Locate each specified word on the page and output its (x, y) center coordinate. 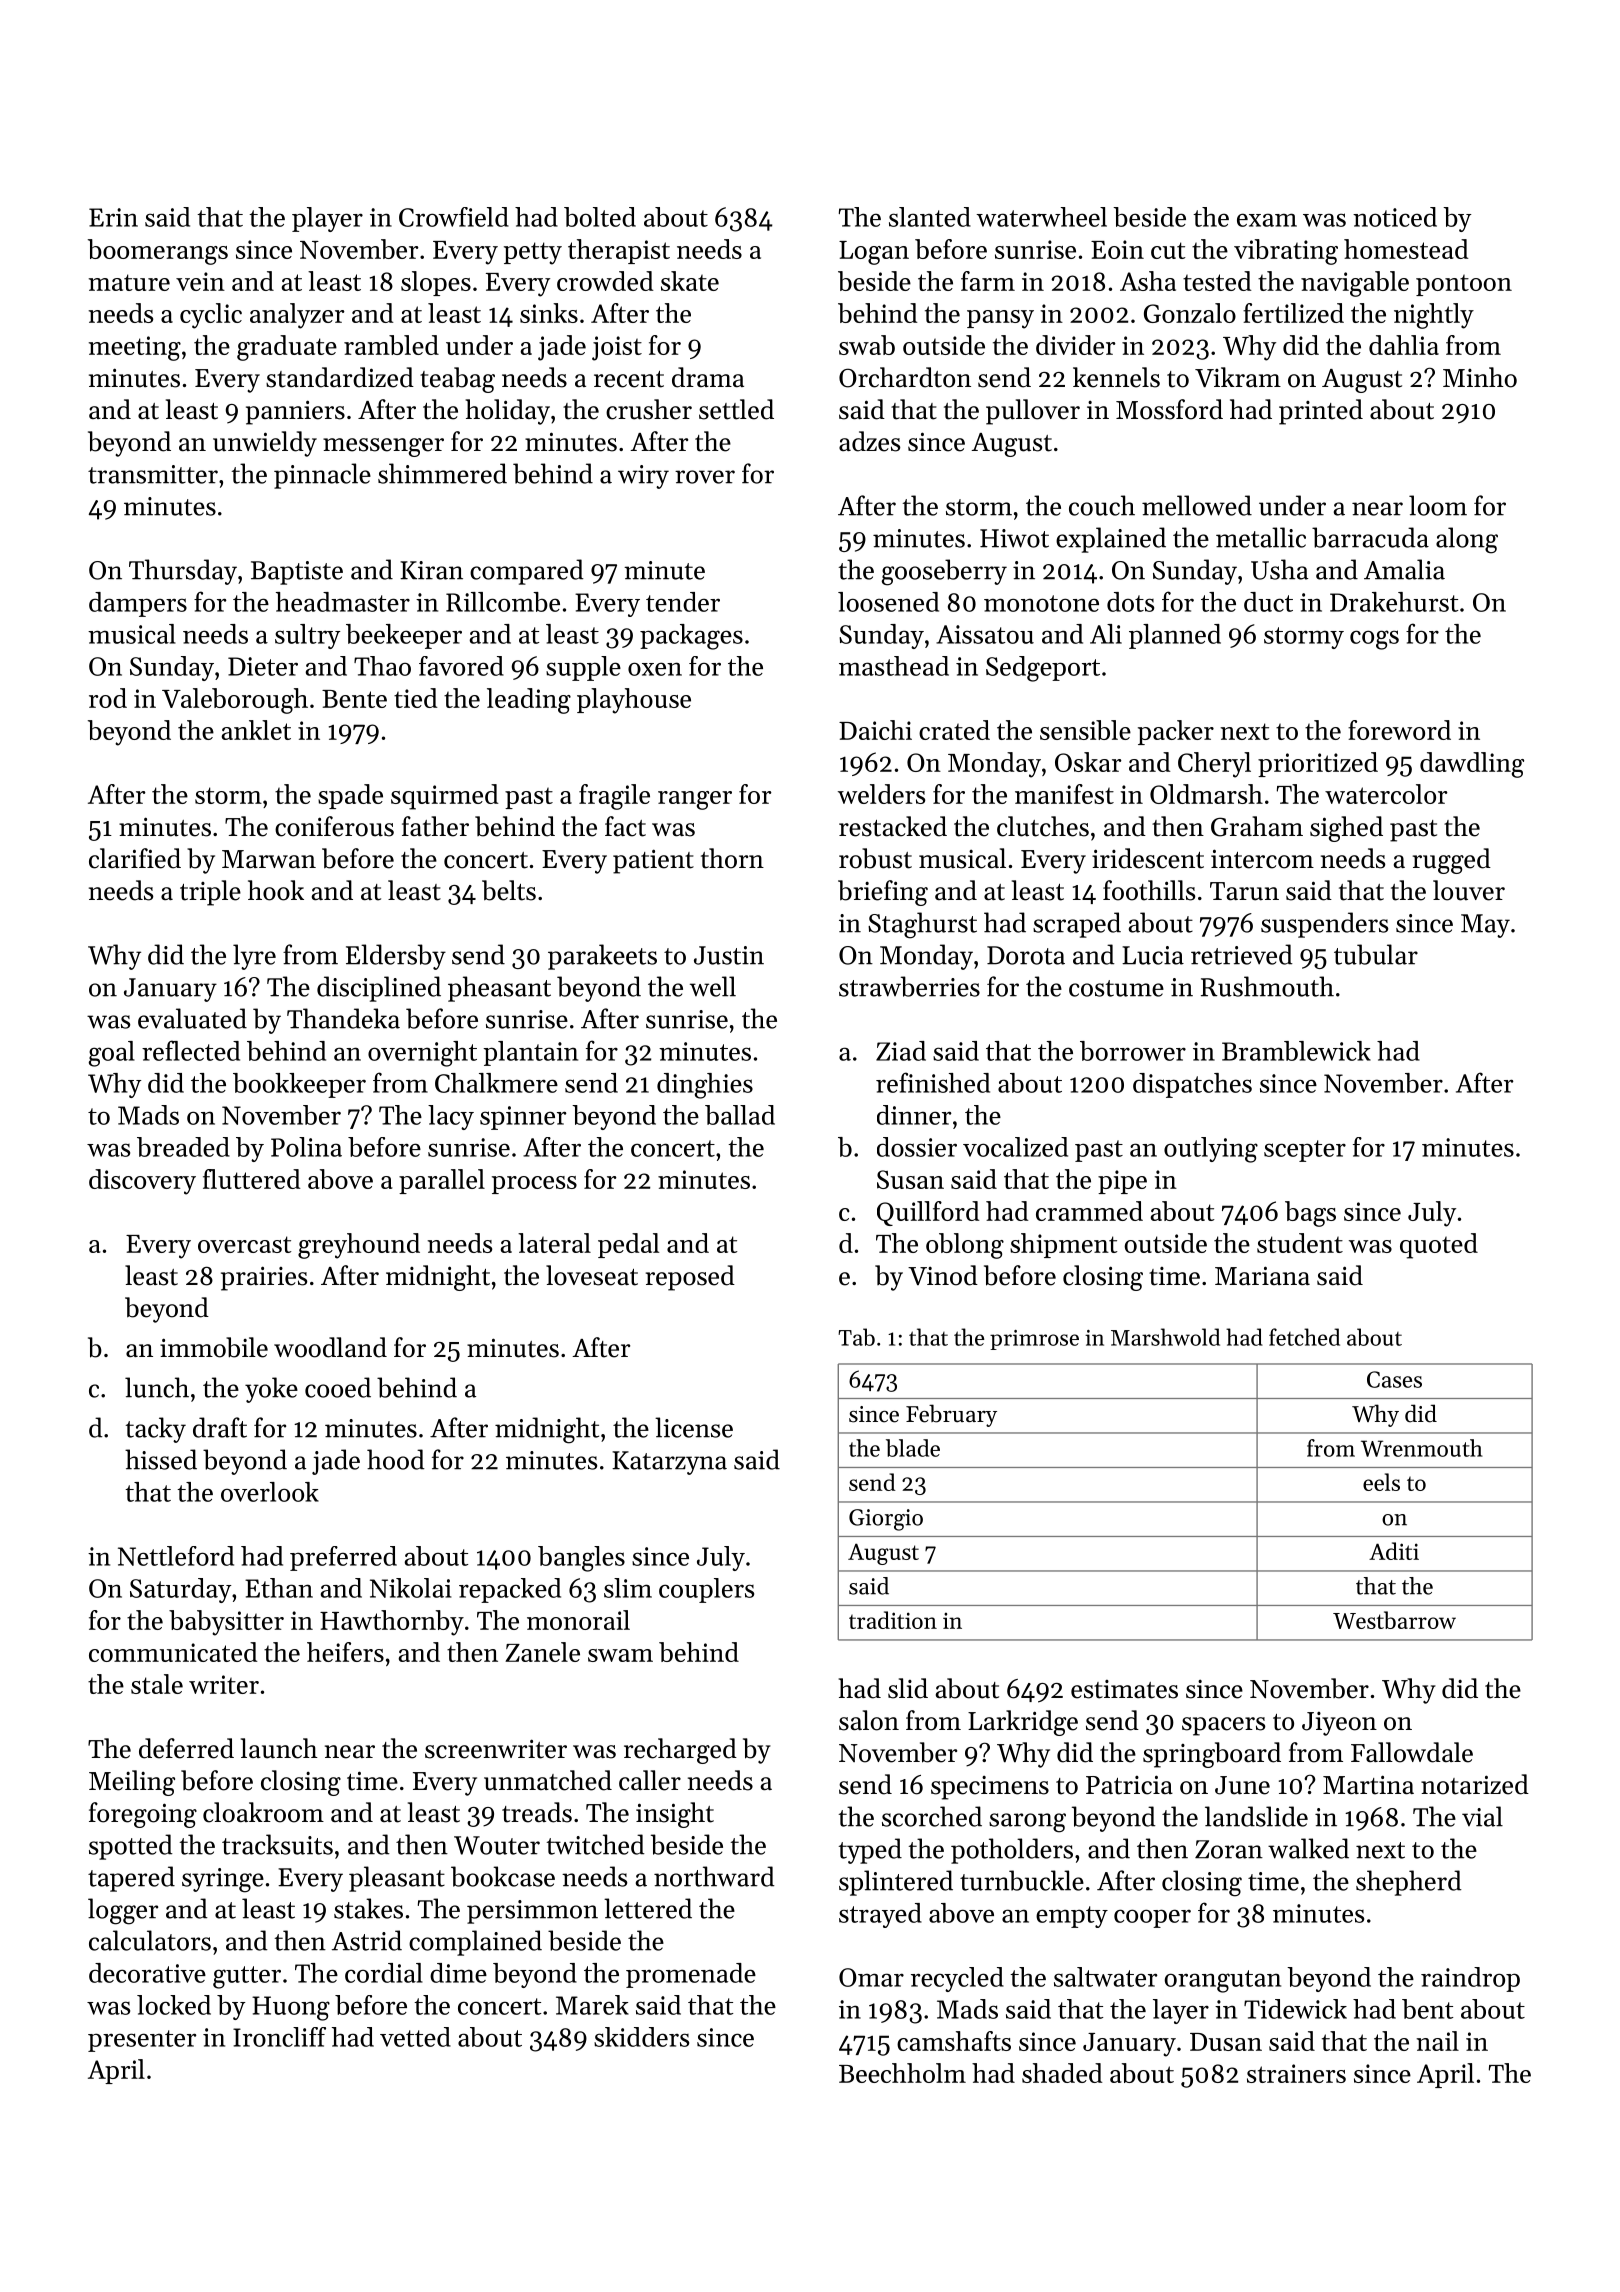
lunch (157, 1387)
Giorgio (886, 1520)
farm (988, 281)
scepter (1305, 1151)
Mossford (1169, 409)
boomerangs (158, 252)
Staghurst (922, 925)
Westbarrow (1394, 1620)
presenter (142, 2041)
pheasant (499, 989)
